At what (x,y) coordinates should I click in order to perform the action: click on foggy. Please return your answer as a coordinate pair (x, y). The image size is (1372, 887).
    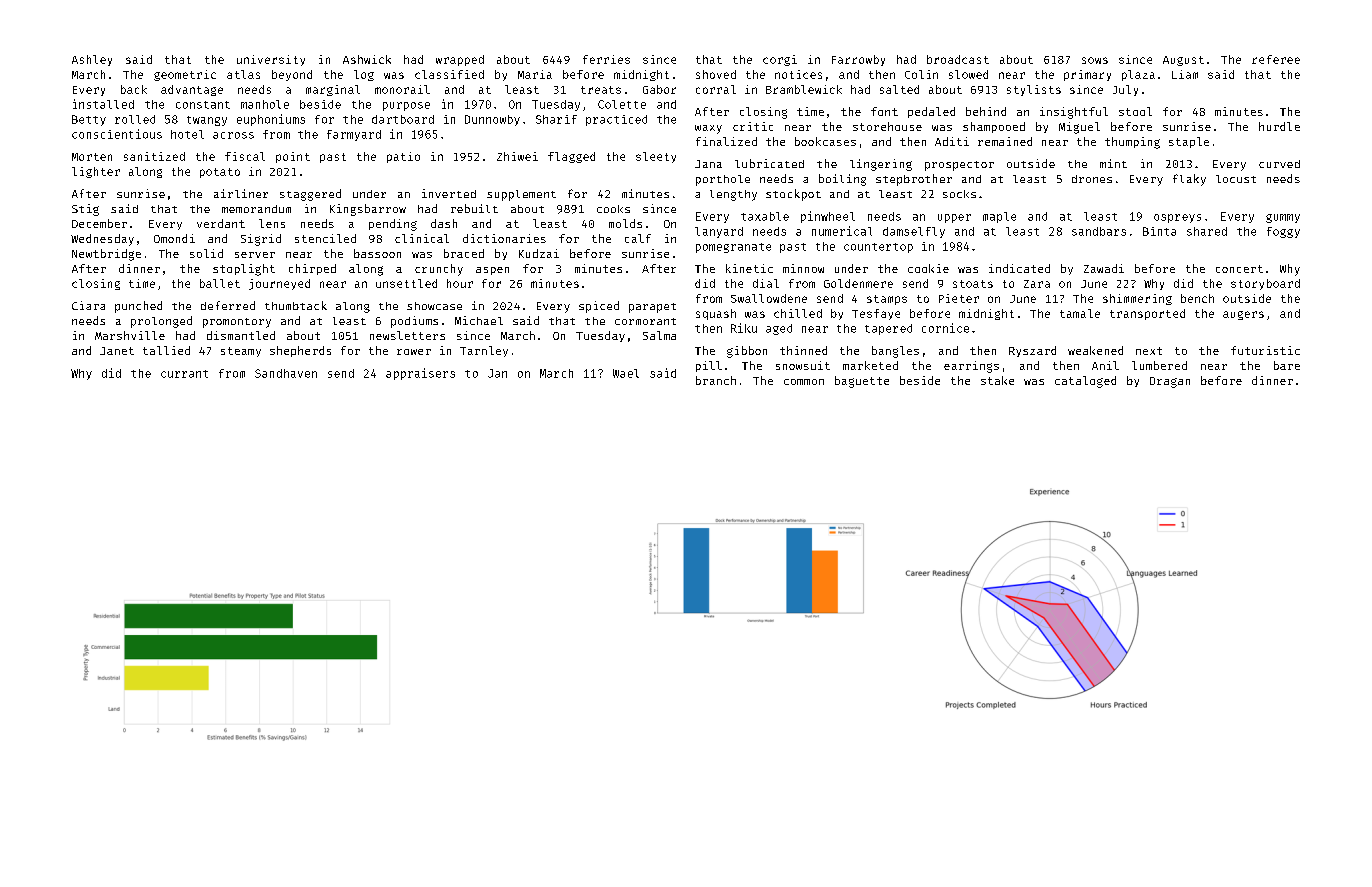
    Looking at the image, I should click on (1283, 232).
